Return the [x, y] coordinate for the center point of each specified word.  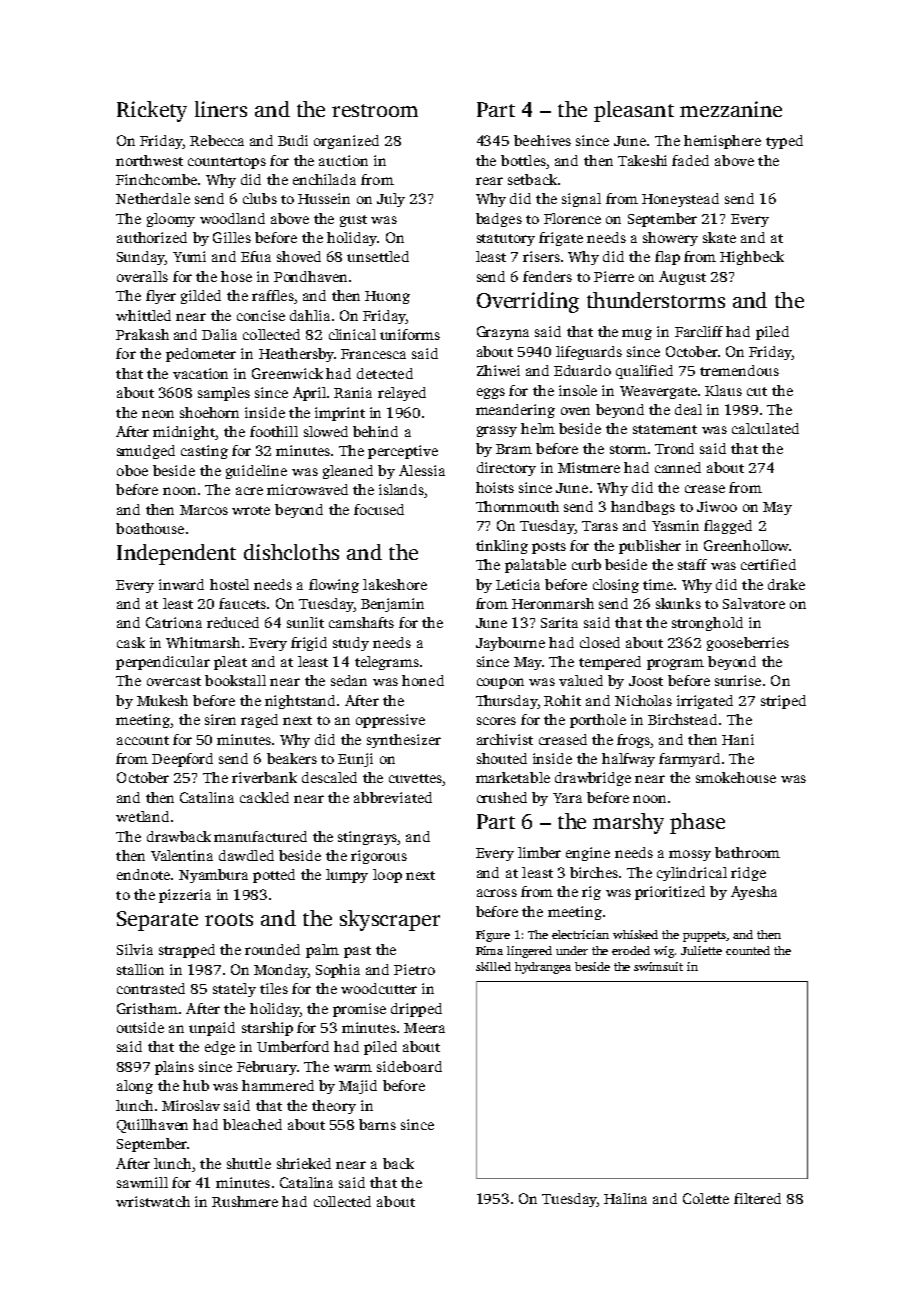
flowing [334, 586]
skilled [493, 966]
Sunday [141, 258]
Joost [646, 681]
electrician [580, 934]
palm [322, 951]
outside [140, 1027]
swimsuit [658, 966]
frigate [561, 239]
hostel [229, 584]
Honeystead [680, 200]
